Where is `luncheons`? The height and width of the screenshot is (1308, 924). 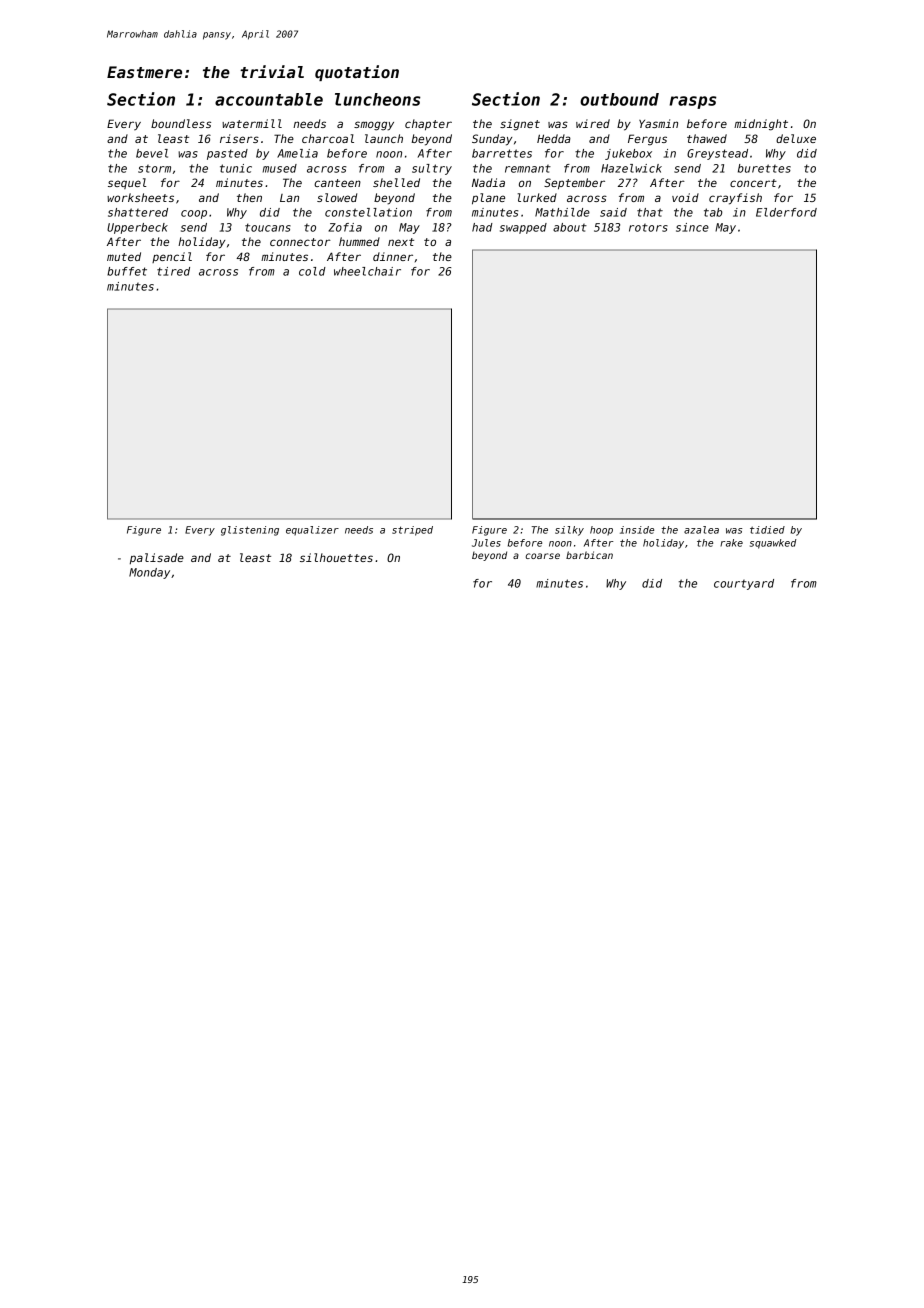 luncheons is located at coordinates (378, 99).
